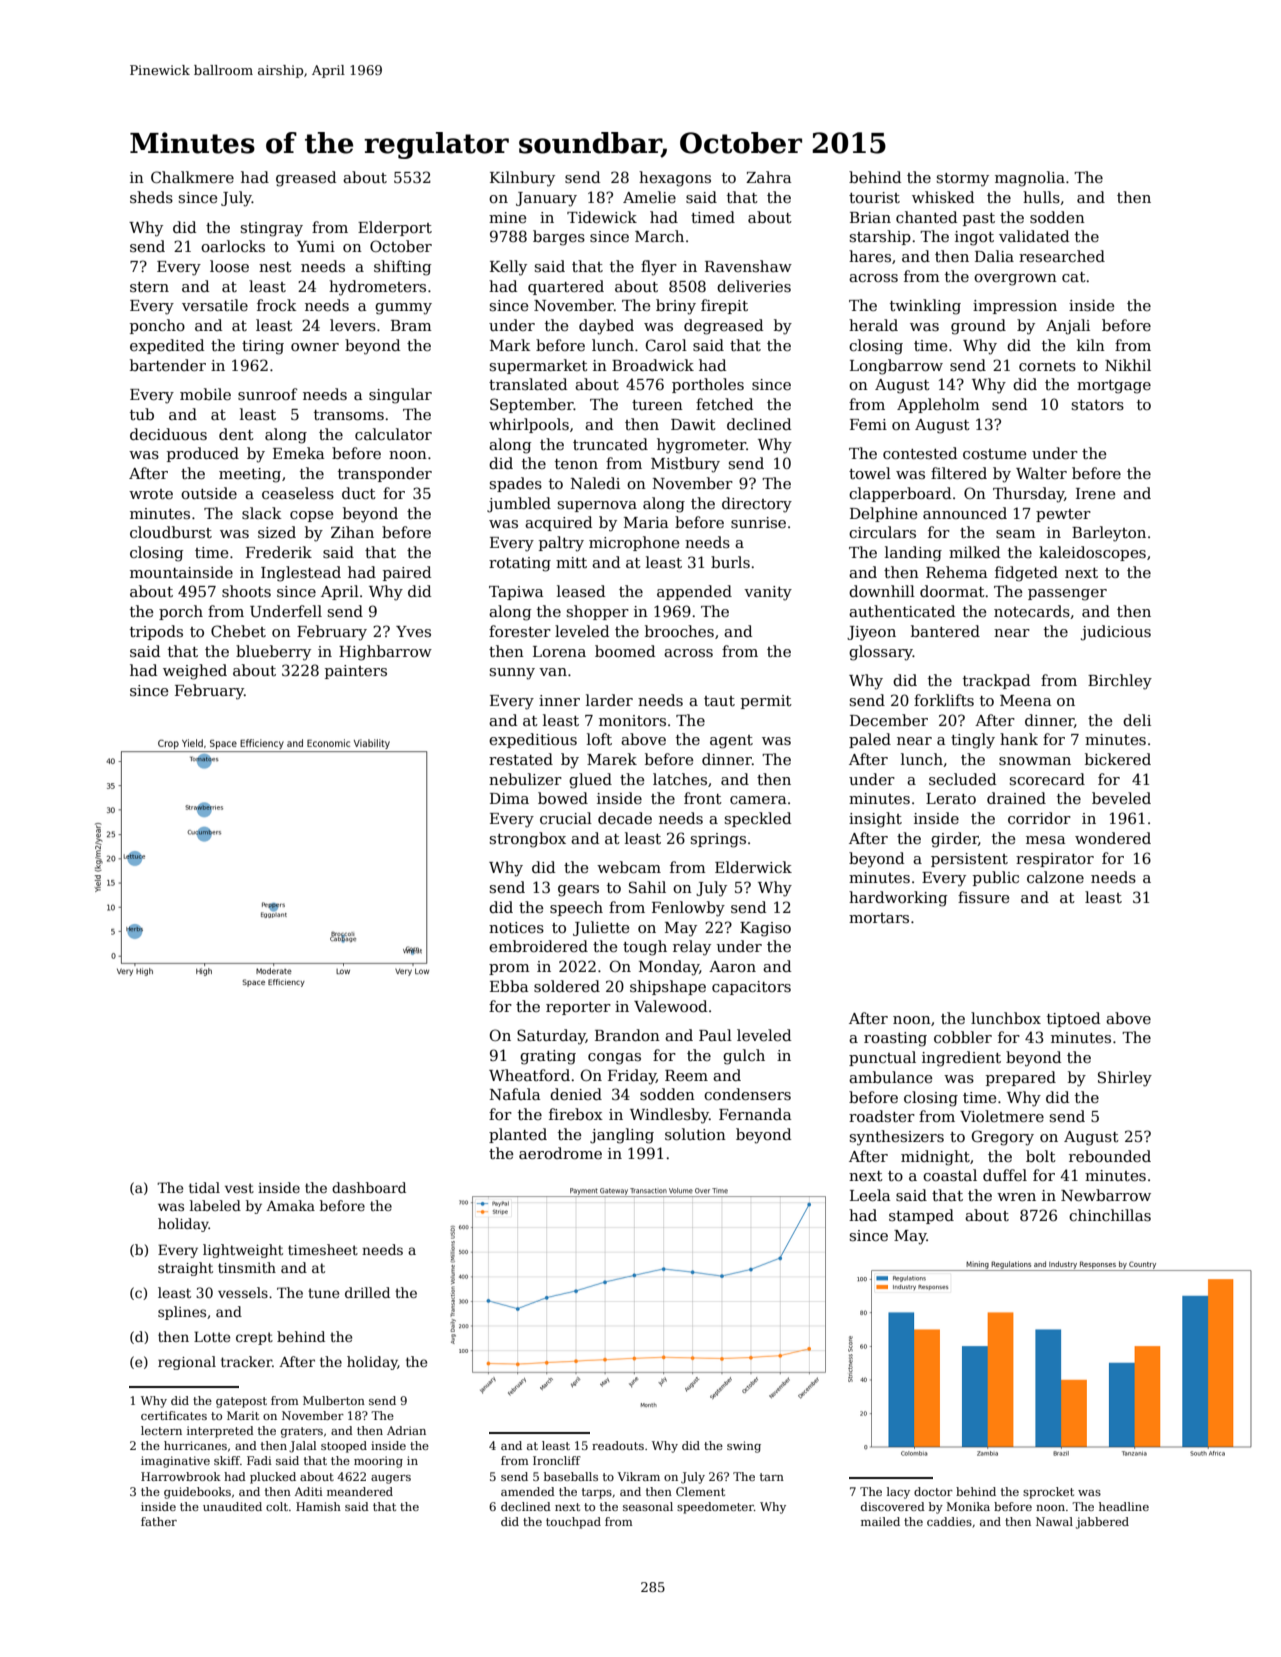 This document has width=1281, height=1657. What do you see at coordinates (508, 268) in the document?
I see `Kelly` at bounding box center [508, 268].
